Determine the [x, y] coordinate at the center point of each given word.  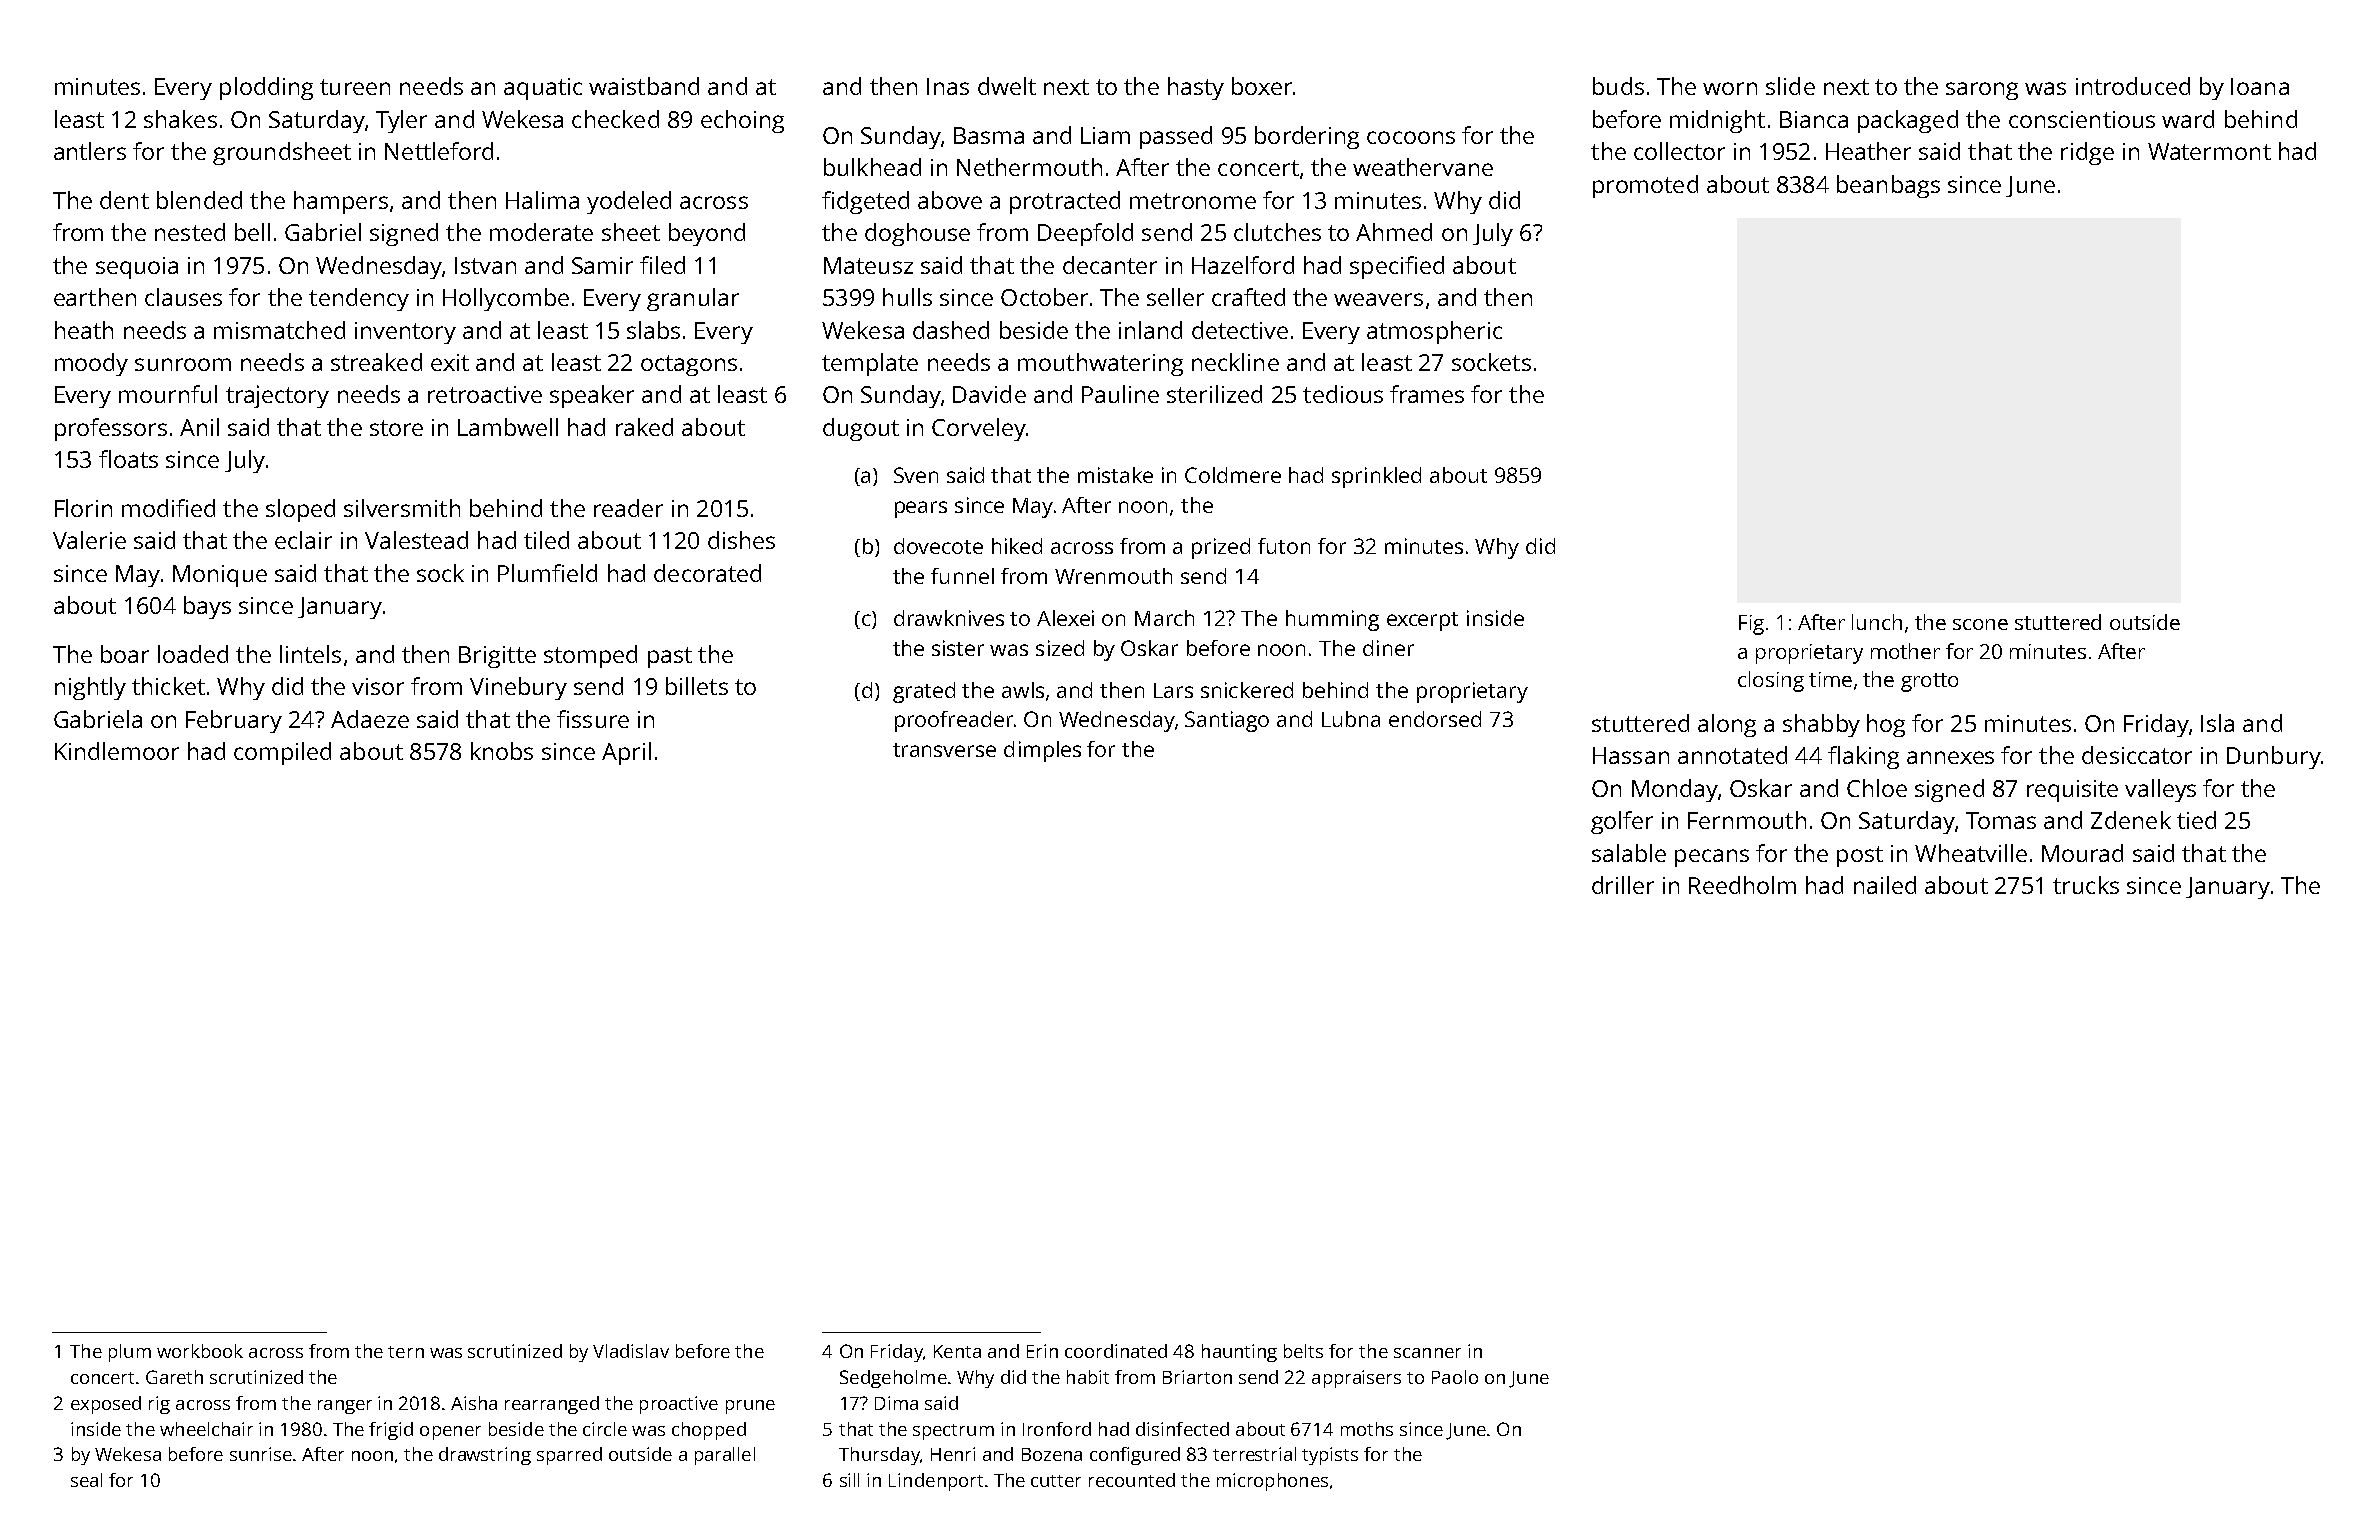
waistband [644, 86]
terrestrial [1254, 1454]
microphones [1272, 1482]
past [670, 657]
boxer [1262, 86]
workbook [200, 1351]
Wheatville [1971, 853]
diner [1388, 648]
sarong [1982, 91]
